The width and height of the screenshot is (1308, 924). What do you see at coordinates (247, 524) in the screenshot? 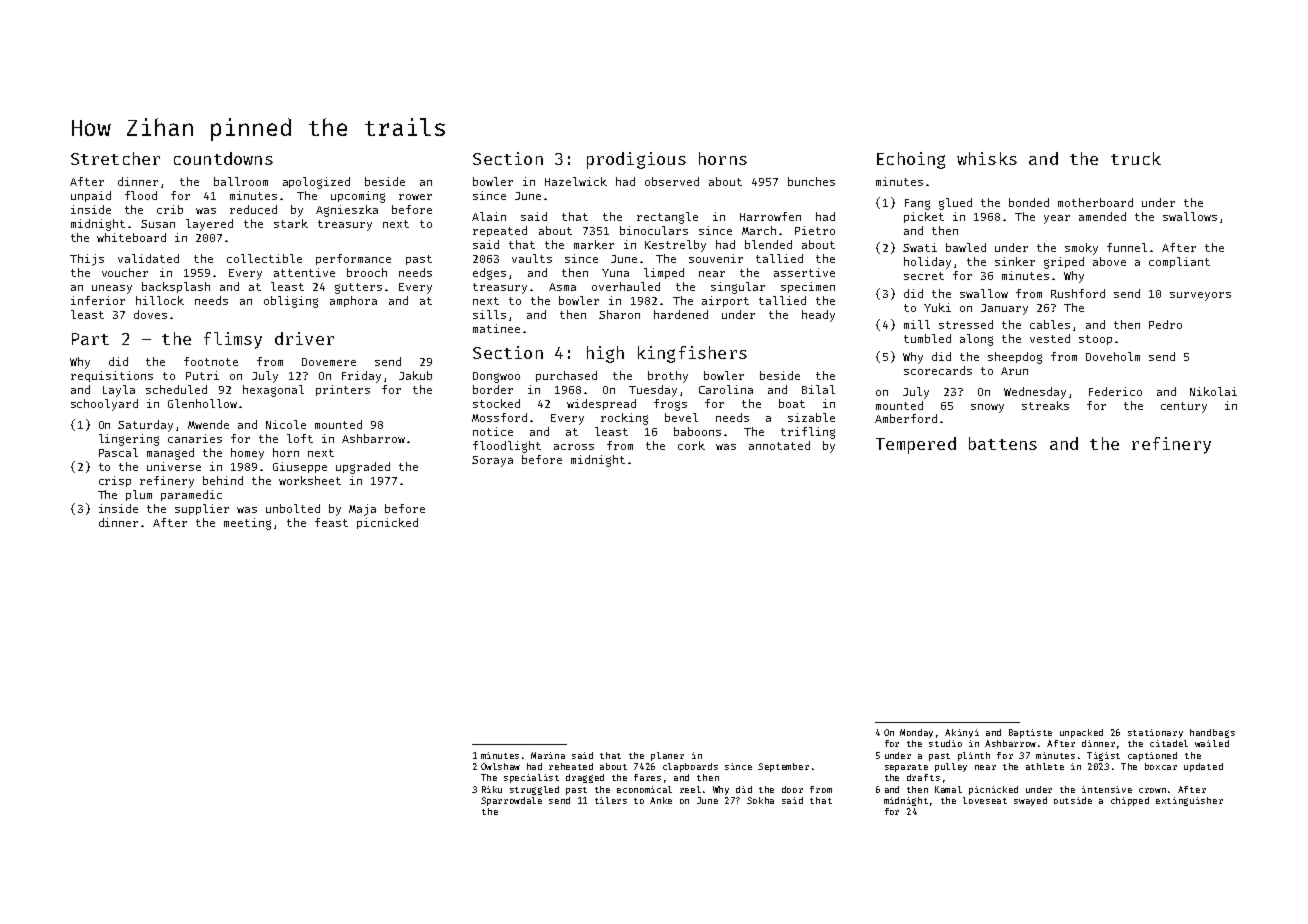
I see `meeting` at bounding box center [247, 524].
